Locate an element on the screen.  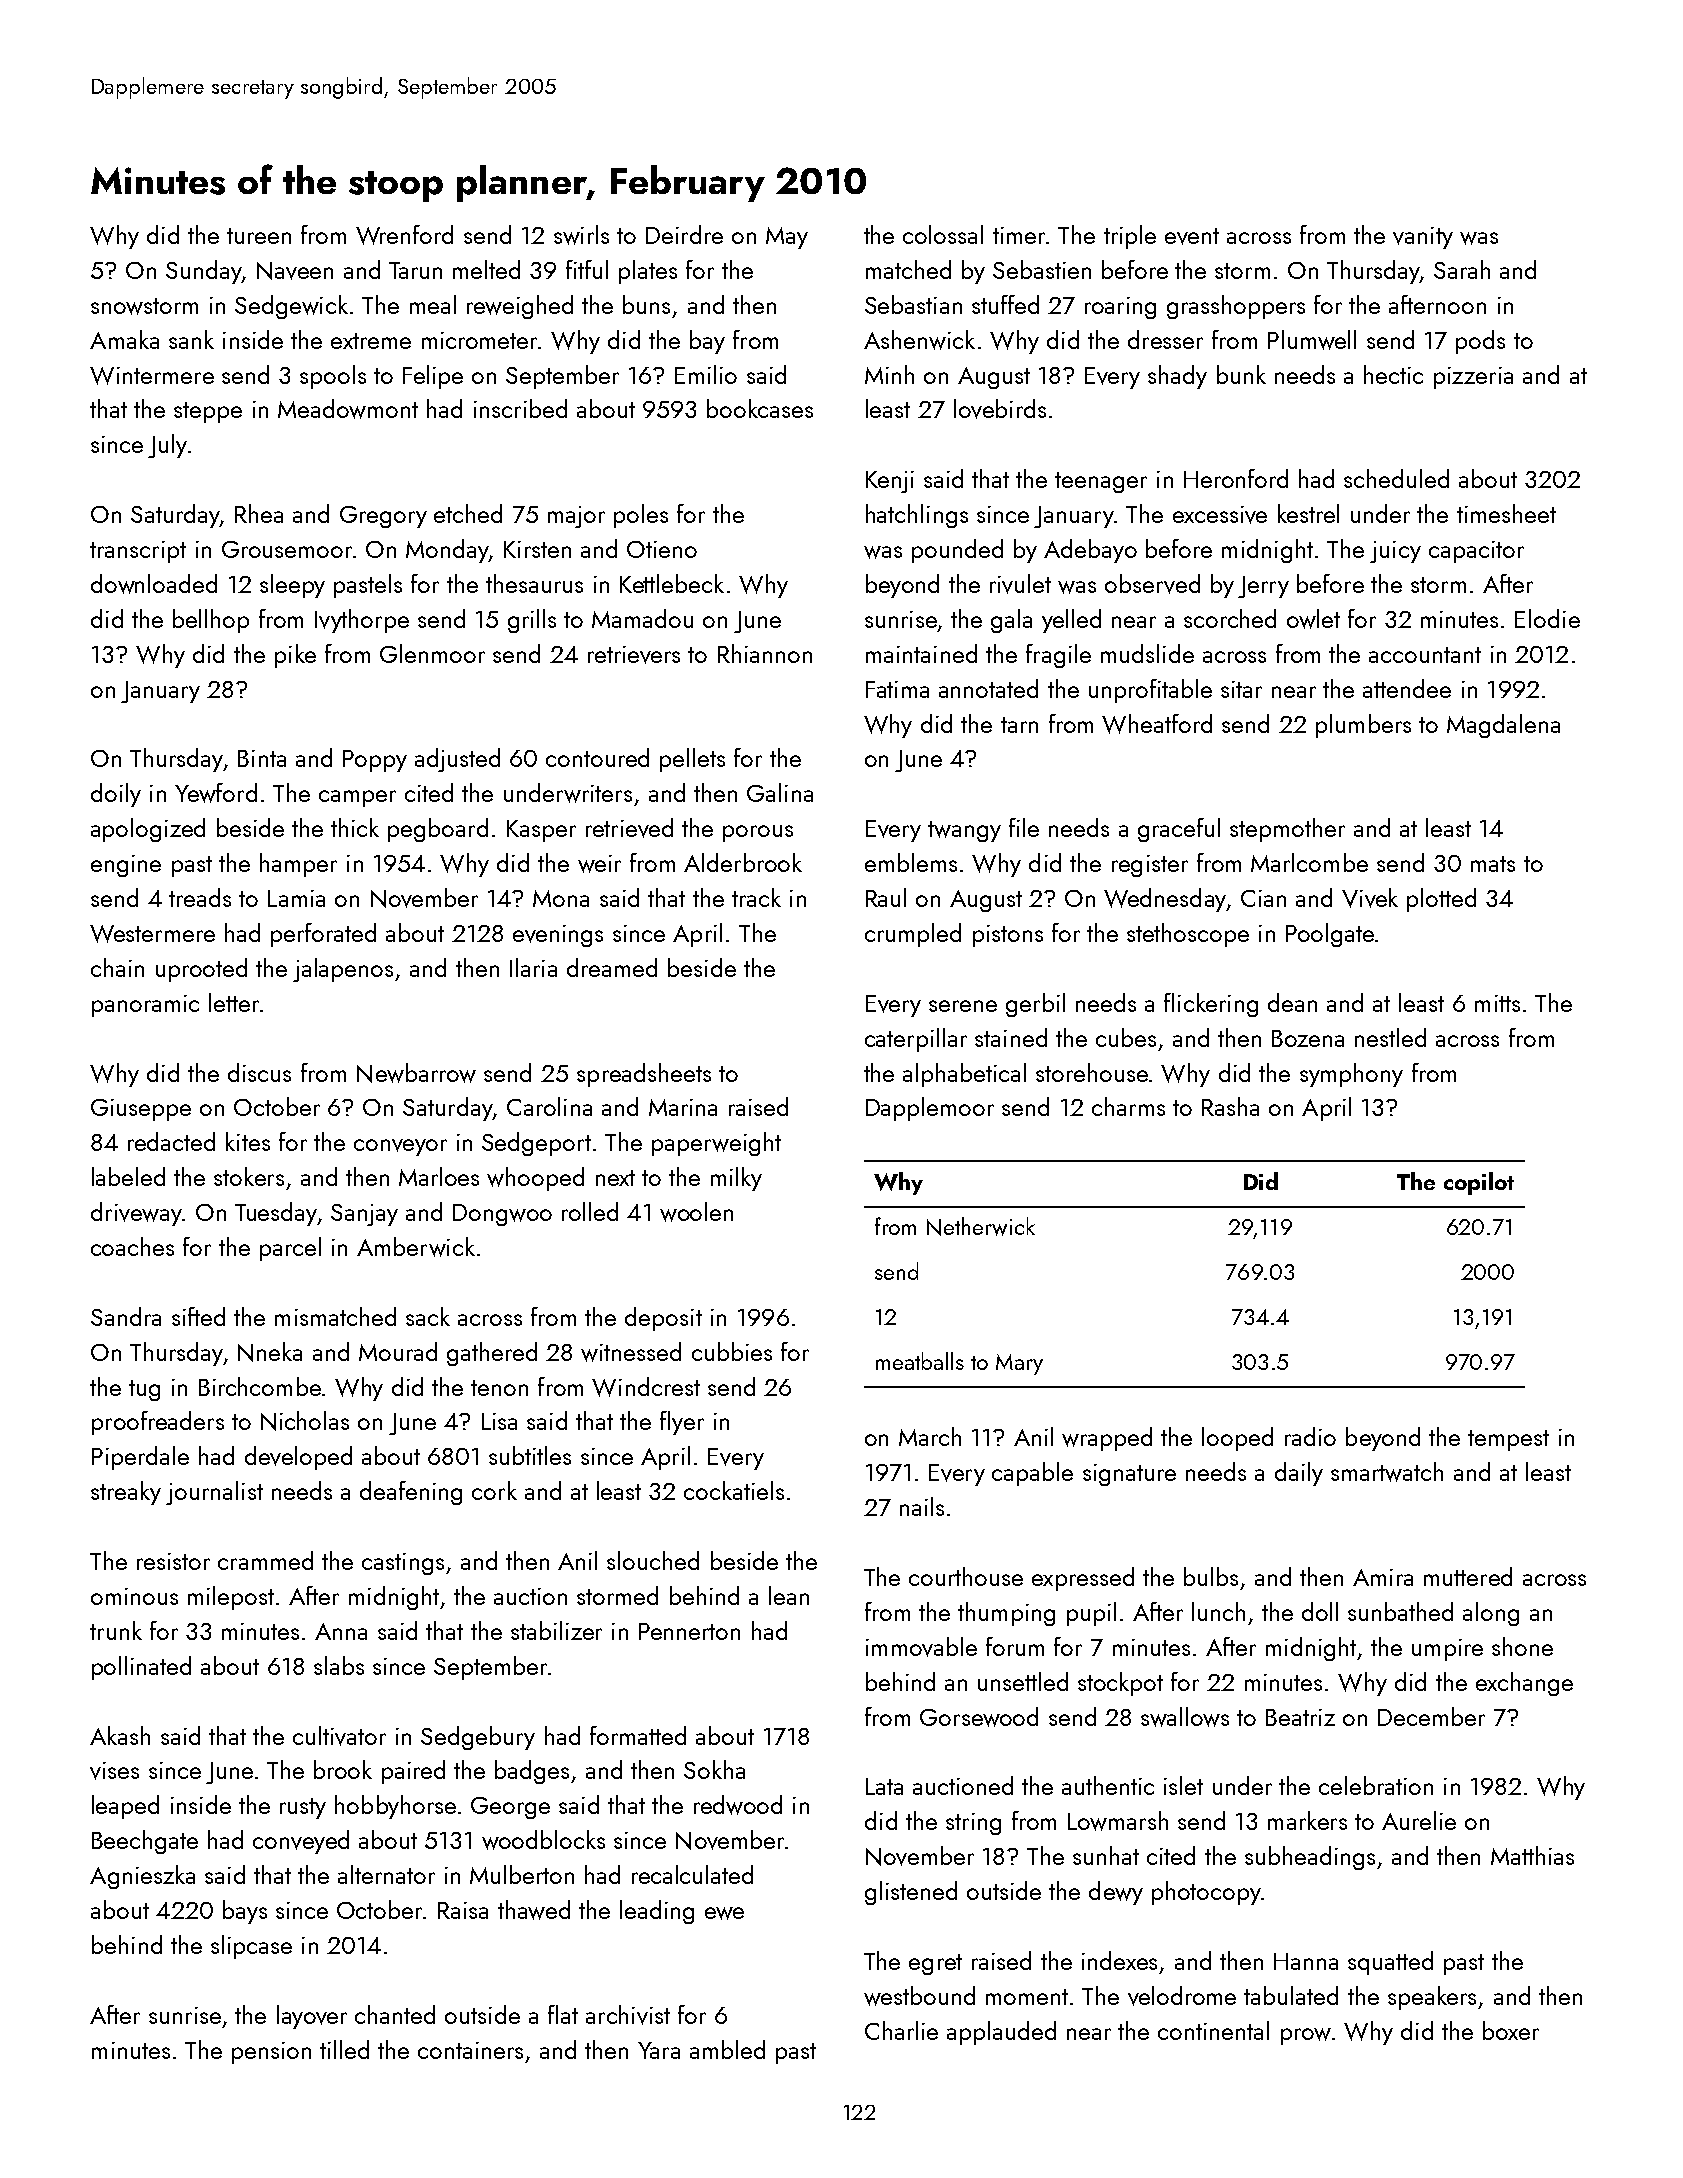
timer is located at coordinates (1019, 235).
